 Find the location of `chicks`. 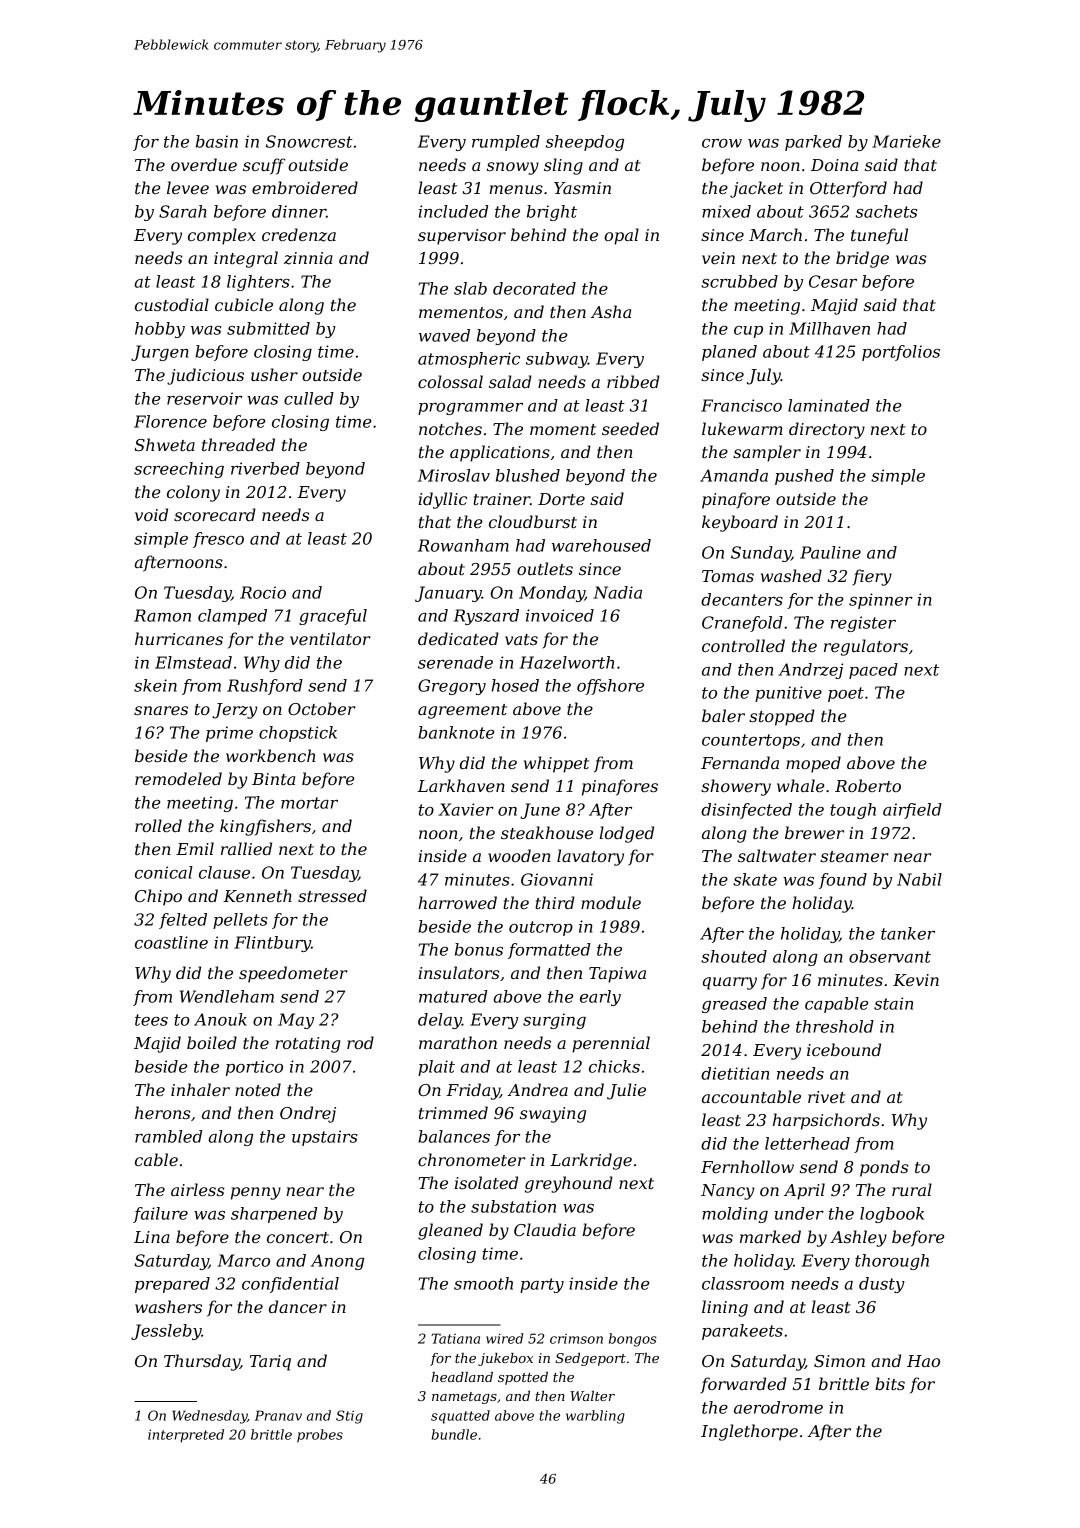

chicks is located at coordinates (614, 1066).
